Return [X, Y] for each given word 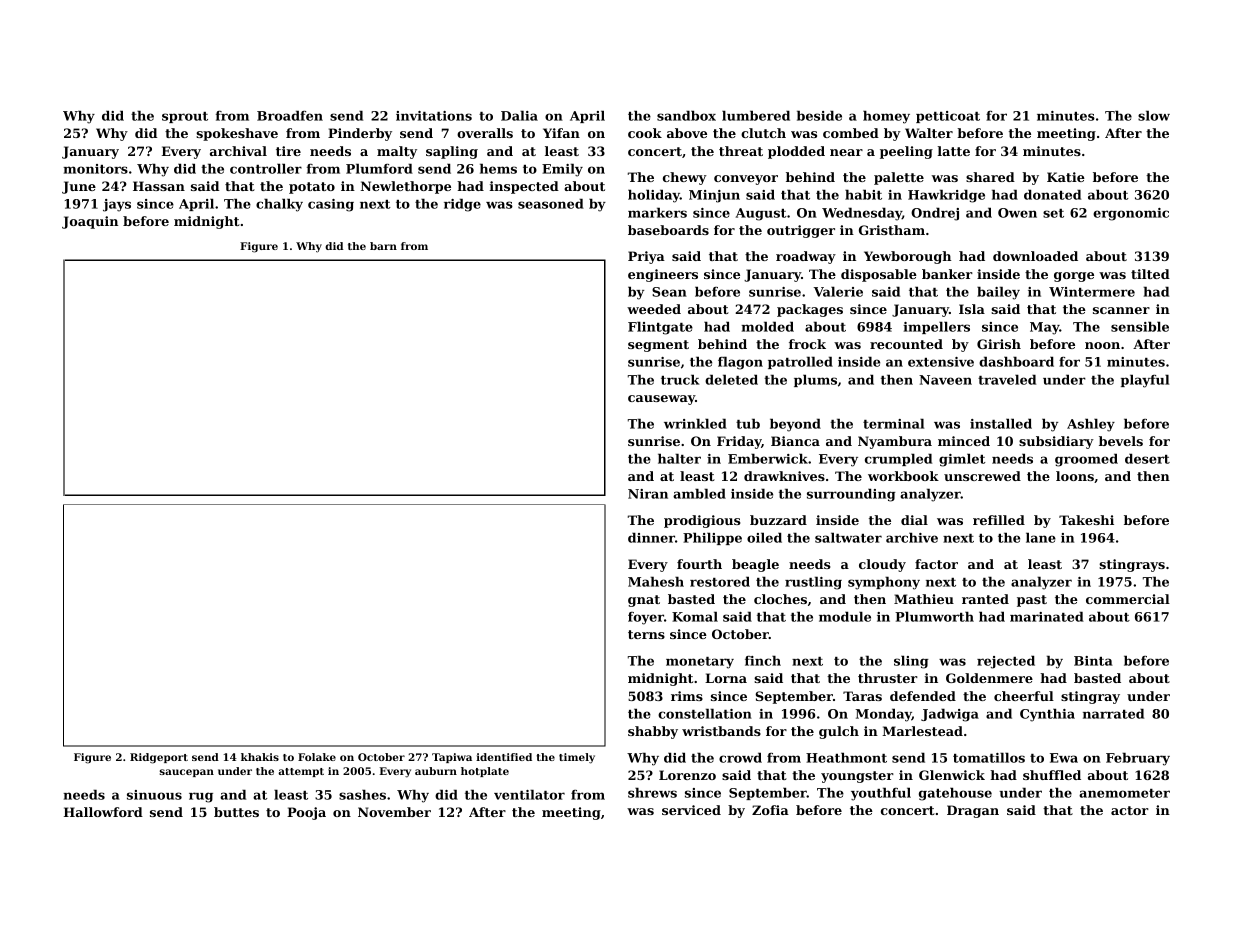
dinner [651, 537]
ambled [699, 493]
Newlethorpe [406, 187]
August [761, 214]
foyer [646, 618]
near [846, 152]
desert [1147, 458]
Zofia [770, 810]
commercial [1128, 599]
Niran [648, 494]
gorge [1074, 277]
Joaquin [90, 222]
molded [767, 326]
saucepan [187, 773]
